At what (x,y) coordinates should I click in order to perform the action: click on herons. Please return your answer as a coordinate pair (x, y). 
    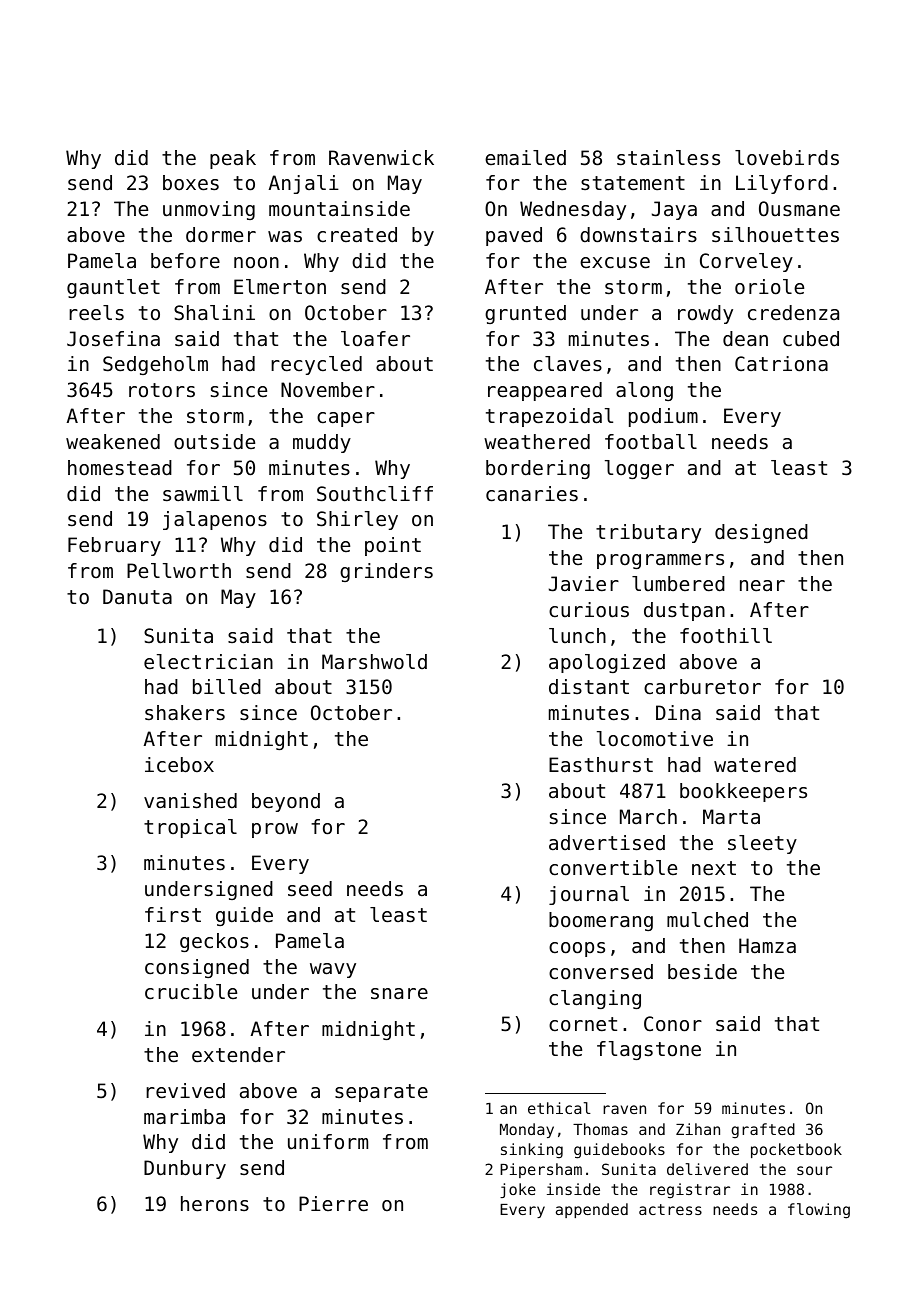
    Looking at the image, I should click on (215, 1204).
